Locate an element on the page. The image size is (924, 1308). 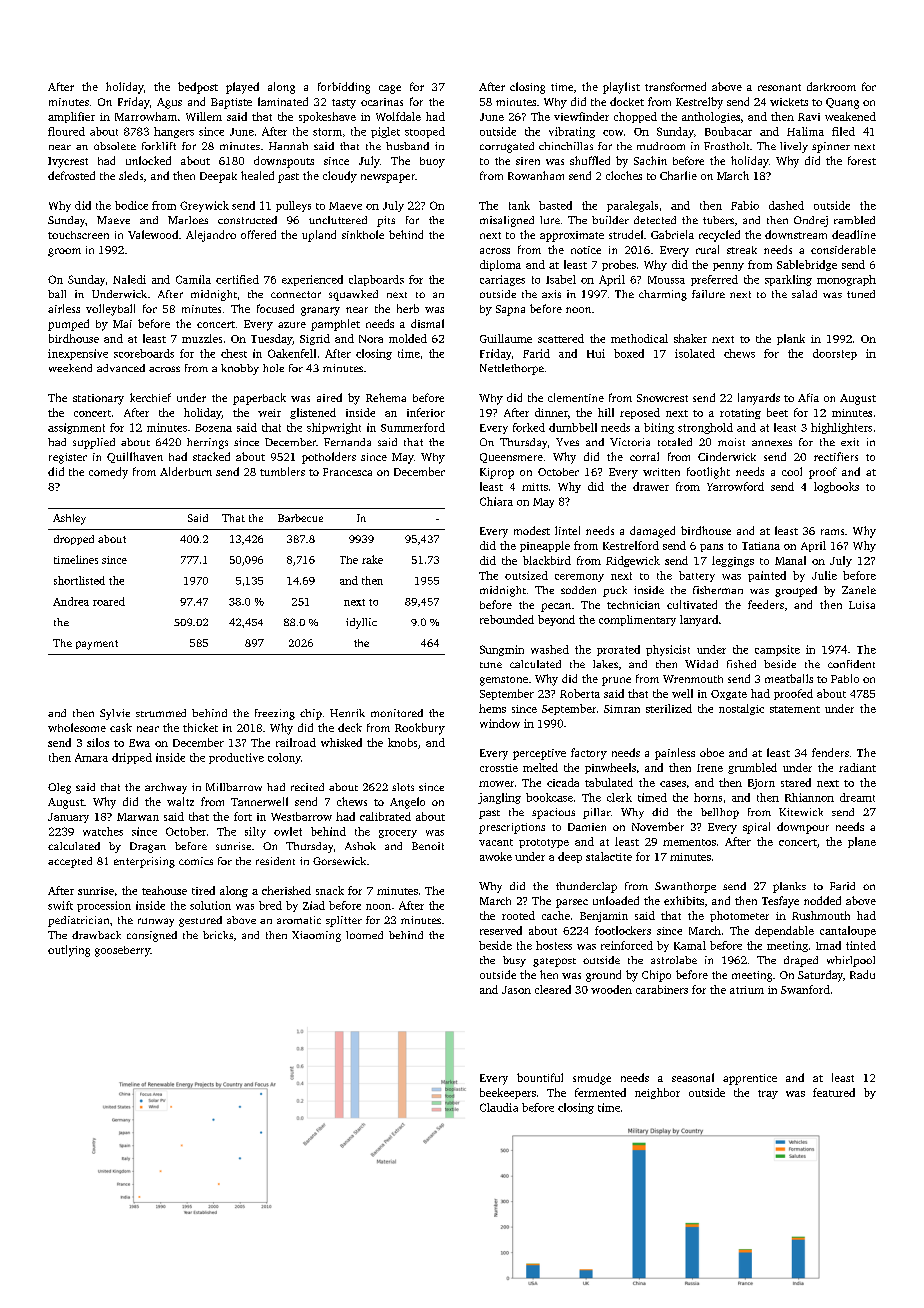
payment is located at coordinates (97, 645).
